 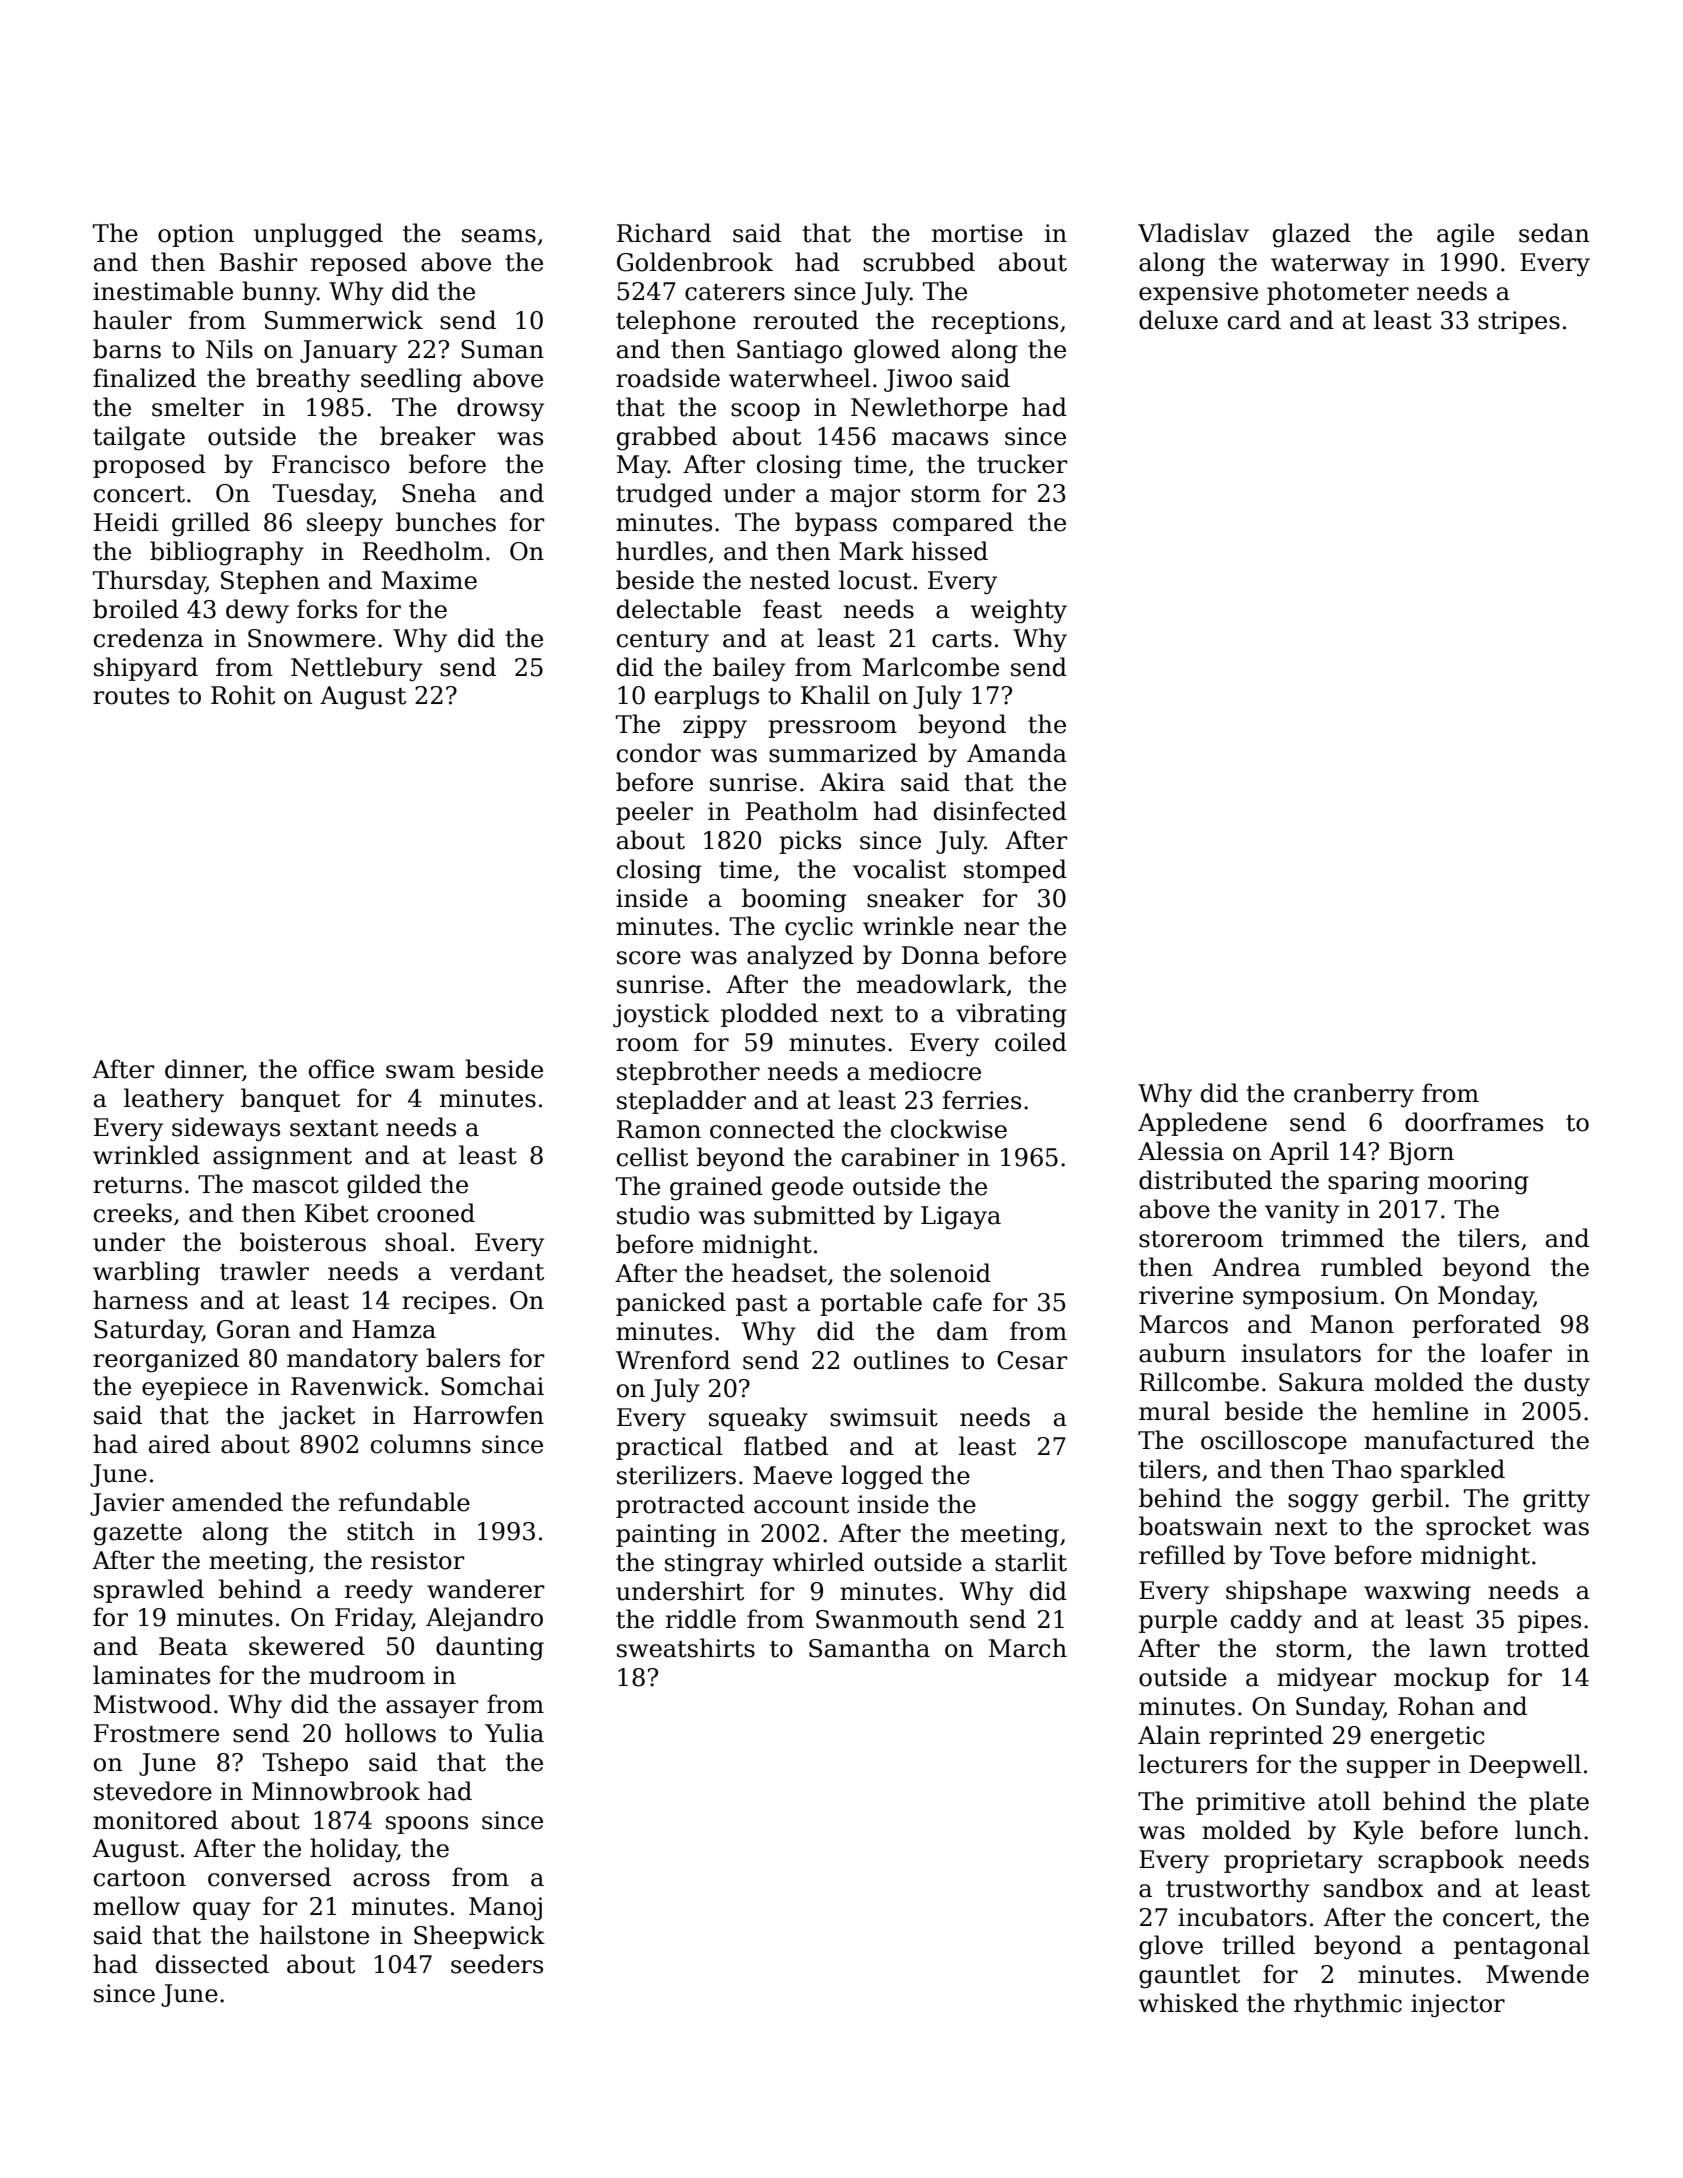 I want to click on Ligaya, so click(x=961, y=1218).
